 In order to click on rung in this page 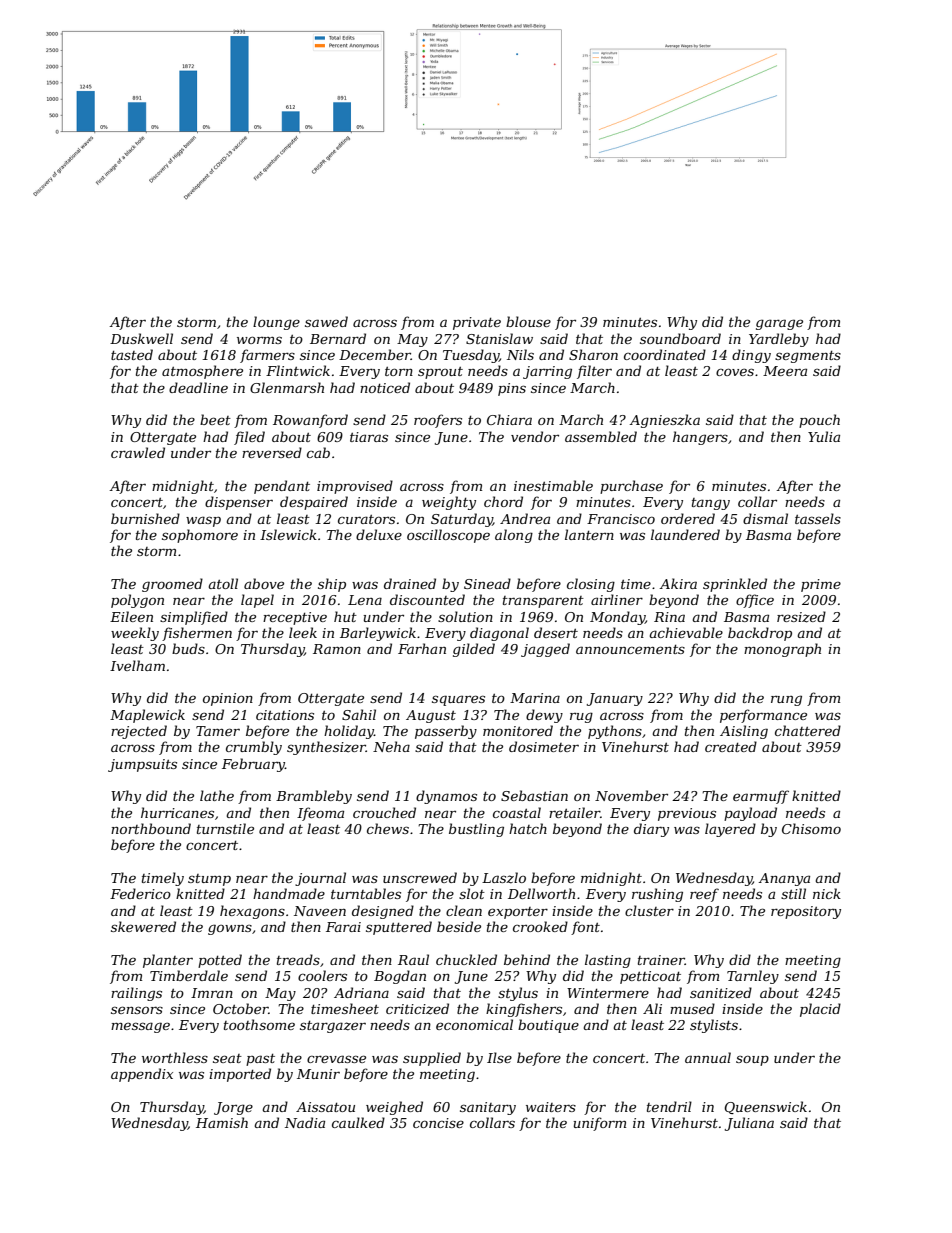, I will do `click(786, 700)`.
